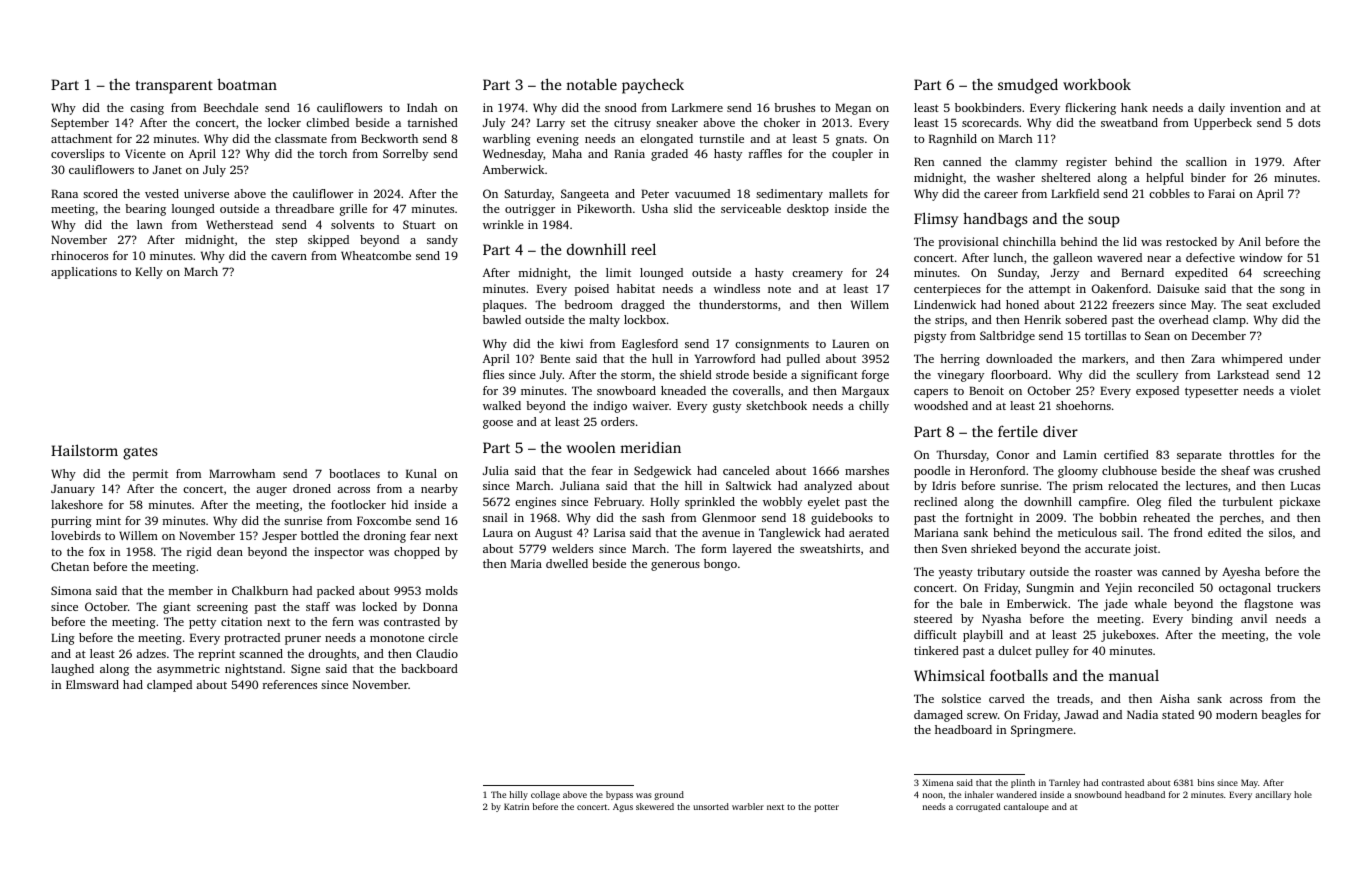 This page has height=887, width=1372. I want to click on mallets, so click(848, 193).
